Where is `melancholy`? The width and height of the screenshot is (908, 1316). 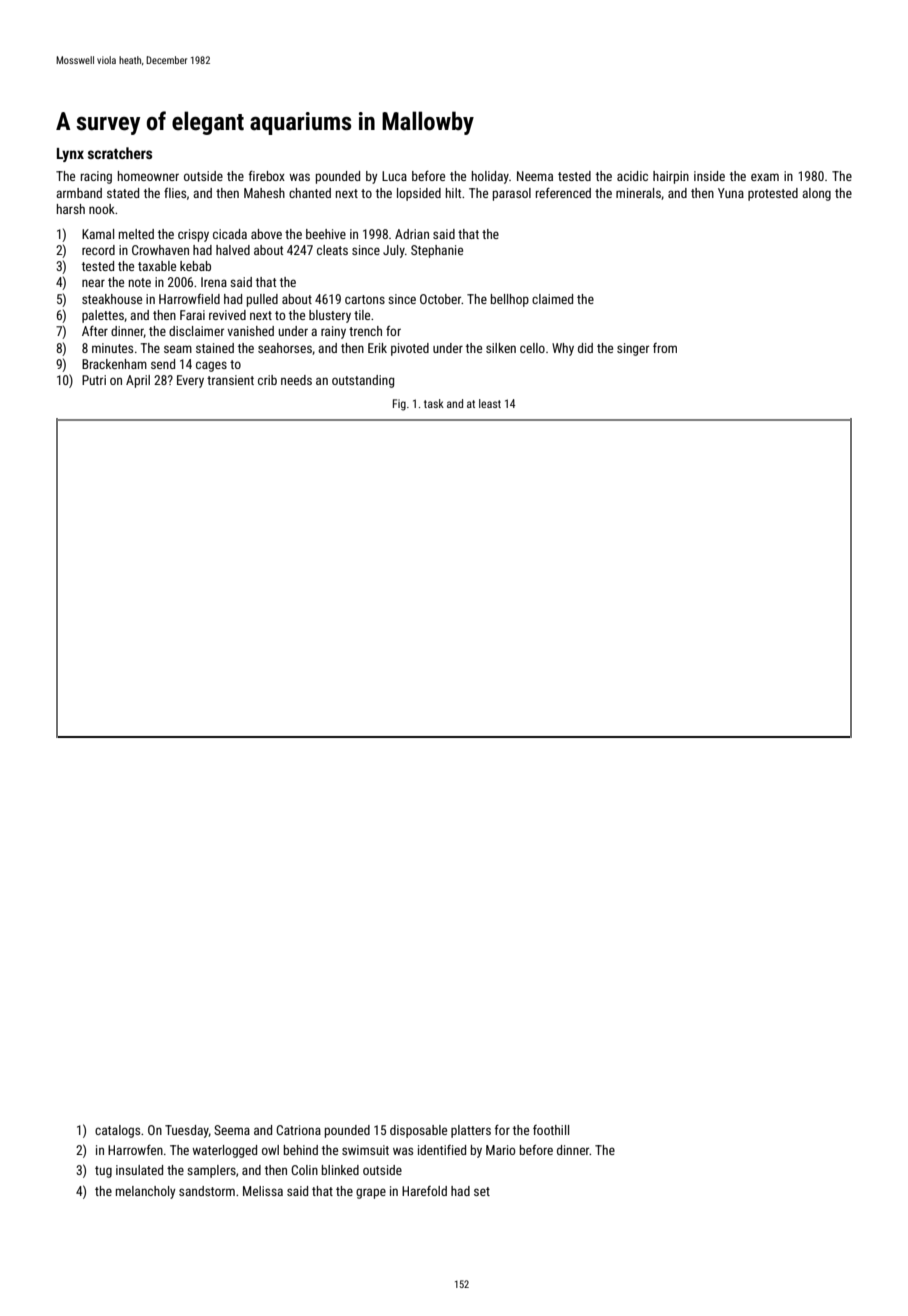
melancholy is located at coordinates (146, 1192).
